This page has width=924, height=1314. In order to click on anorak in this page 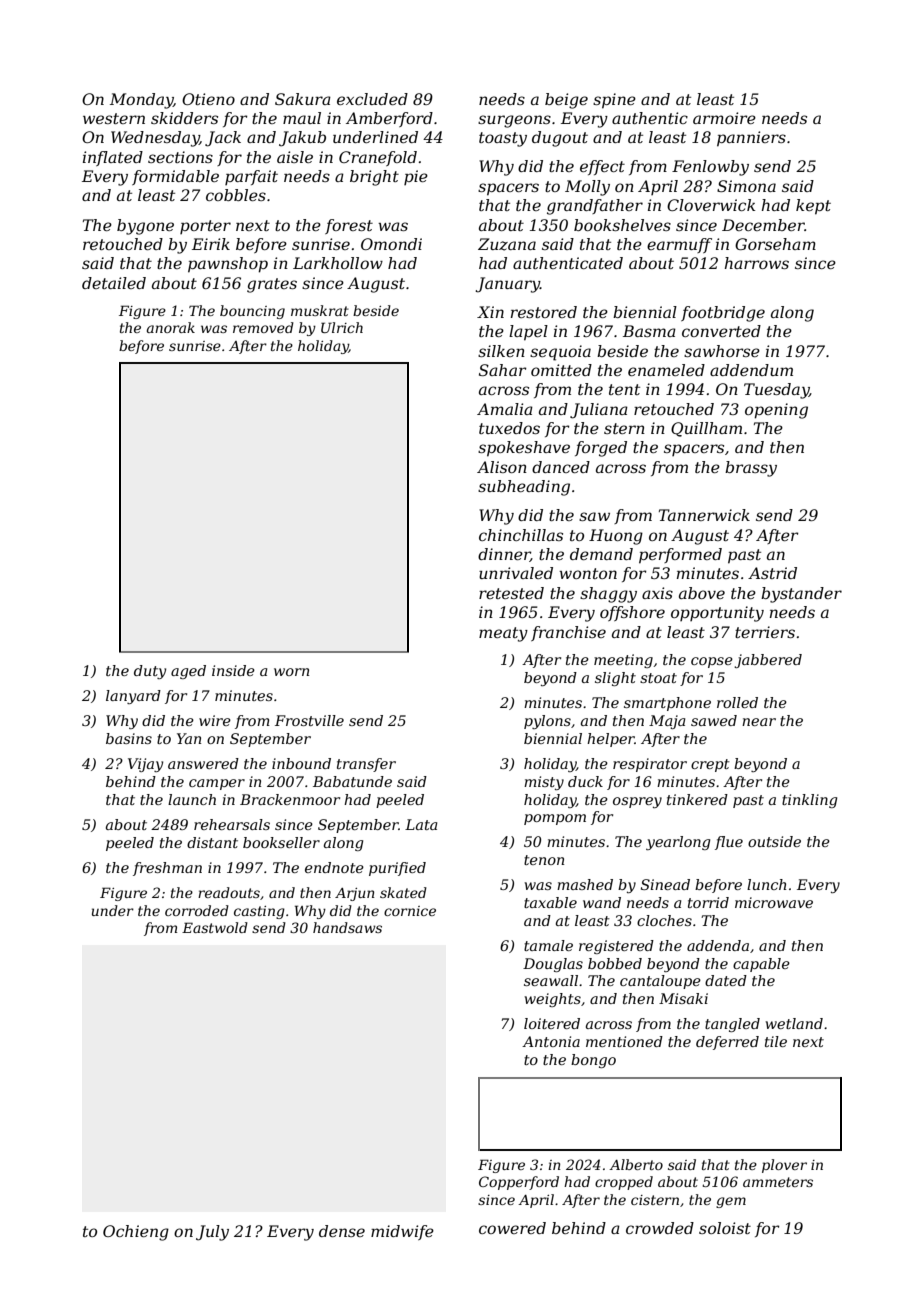, I will do `click(171, 327)`.
